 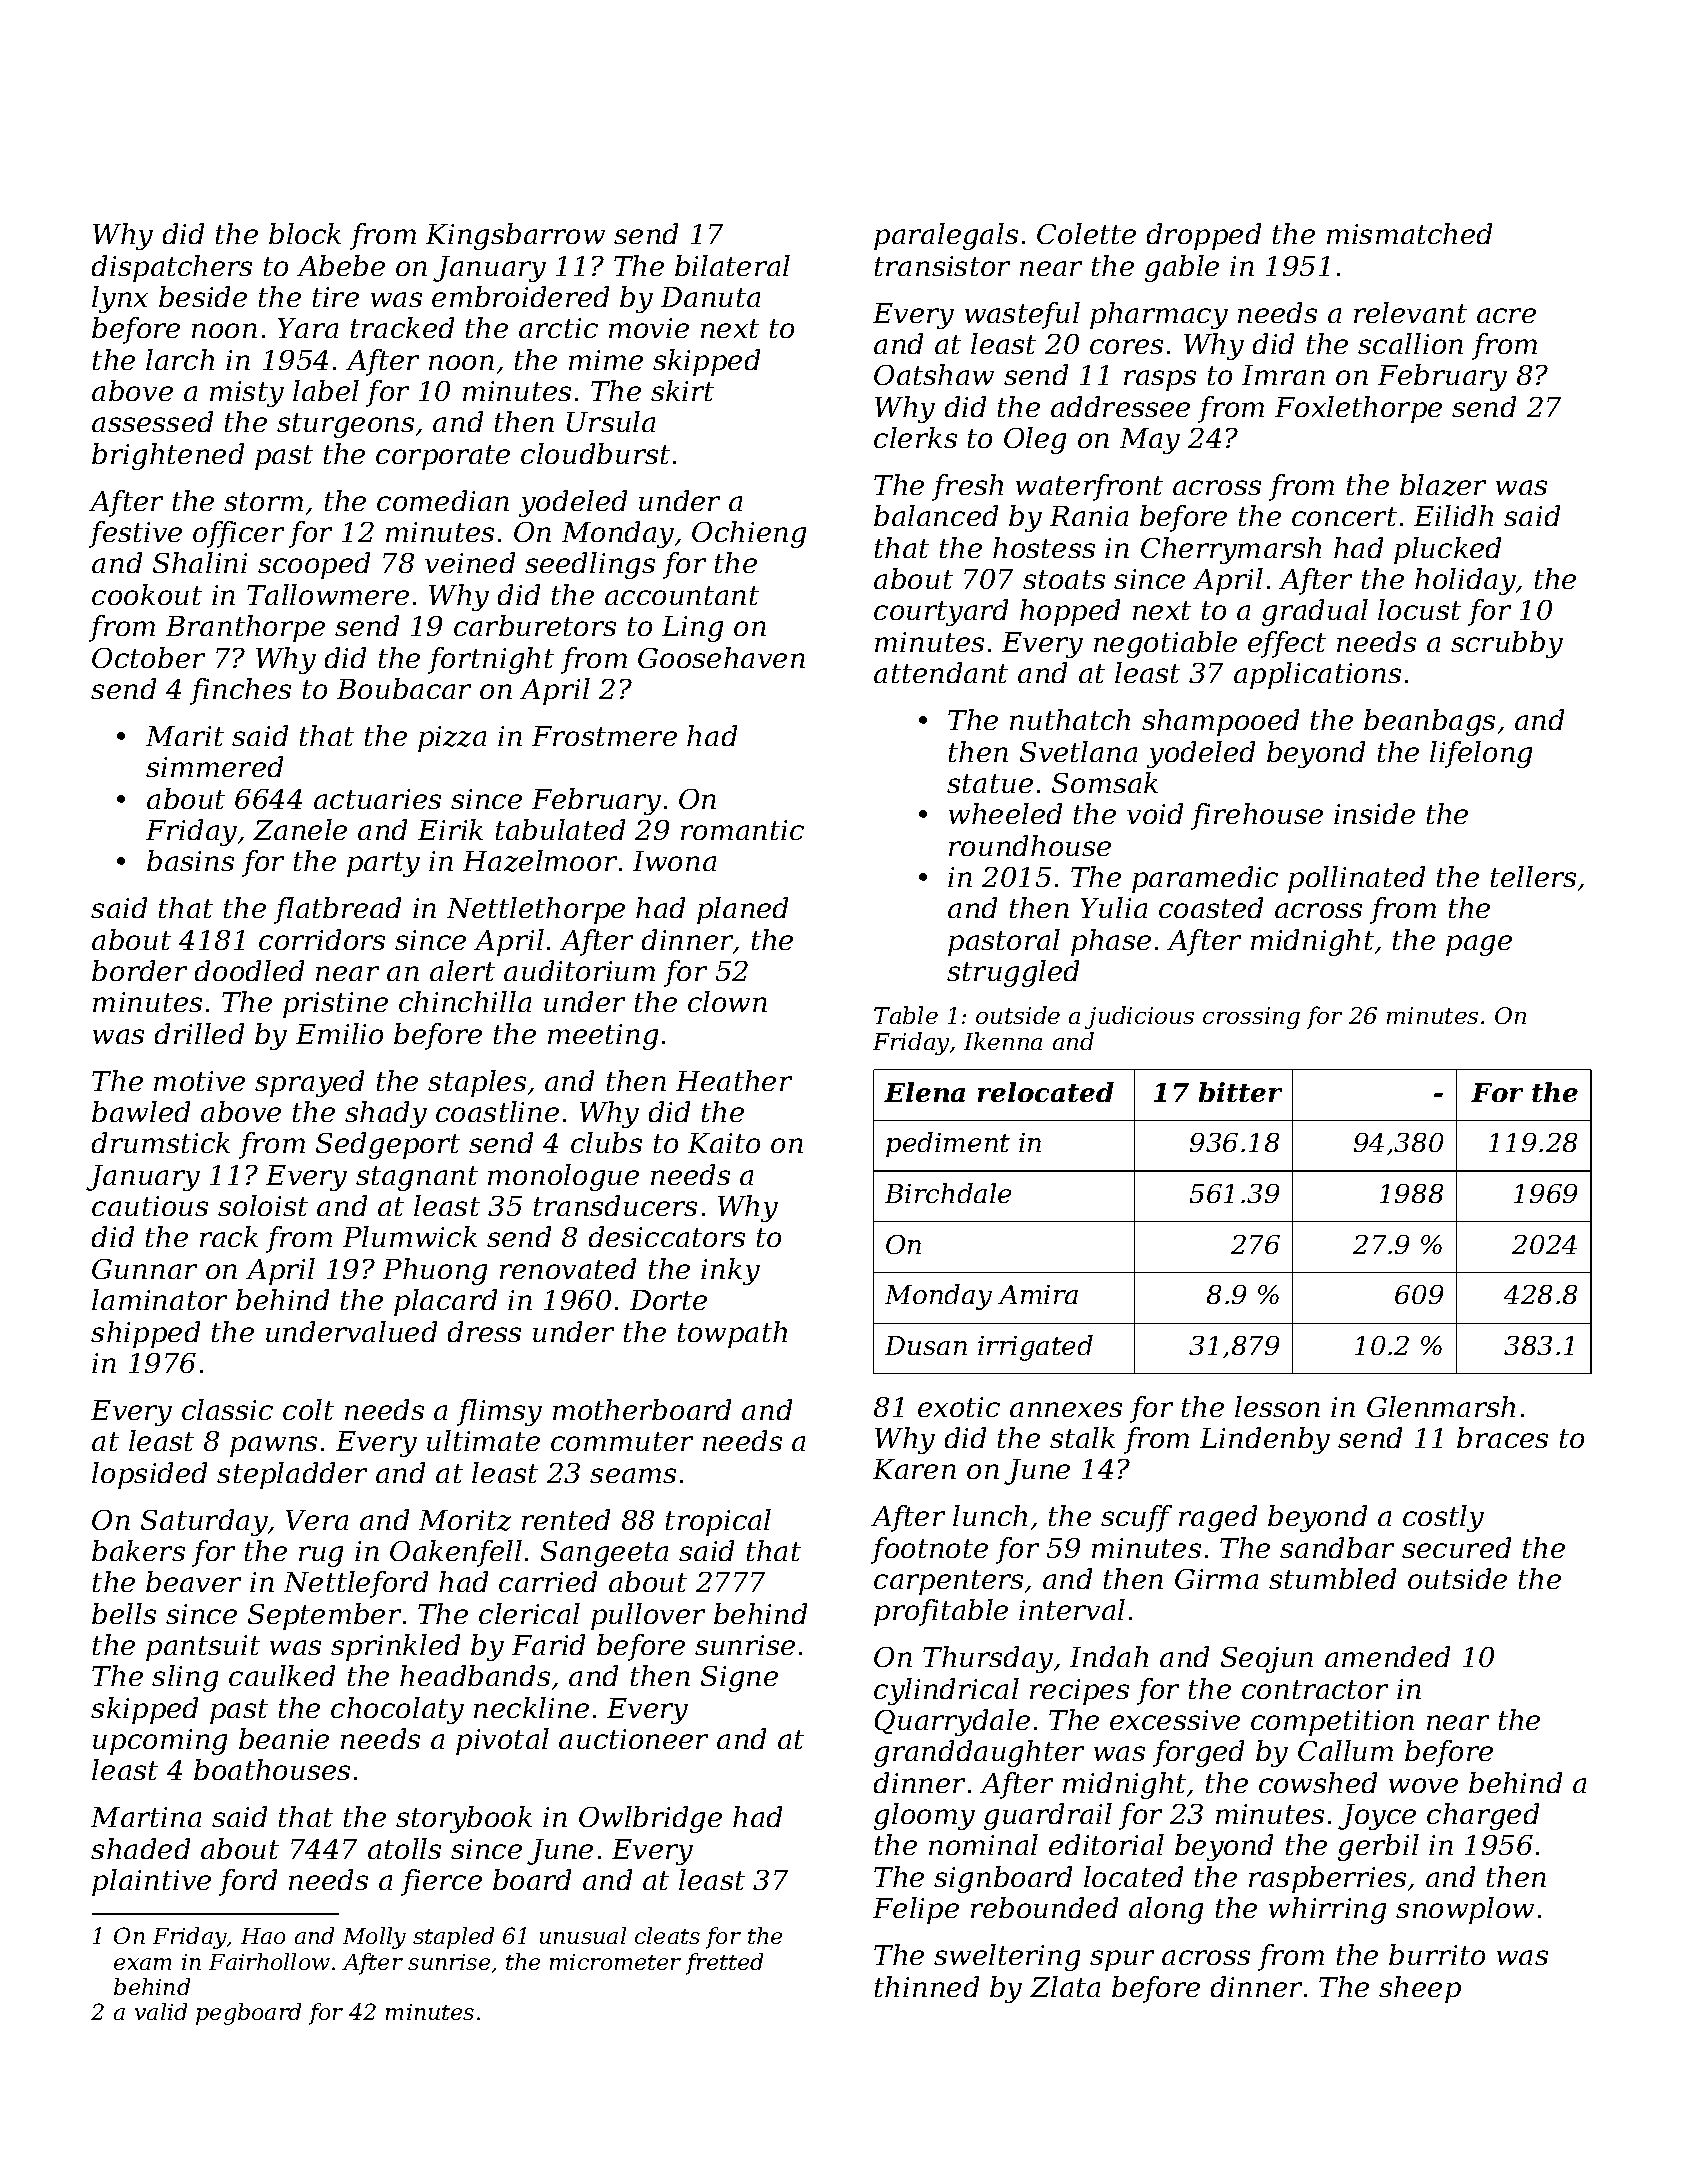 What do you see at coordinates (146, 1817) in the image?
I see `Martina` at bounding box center [146, 1817].
